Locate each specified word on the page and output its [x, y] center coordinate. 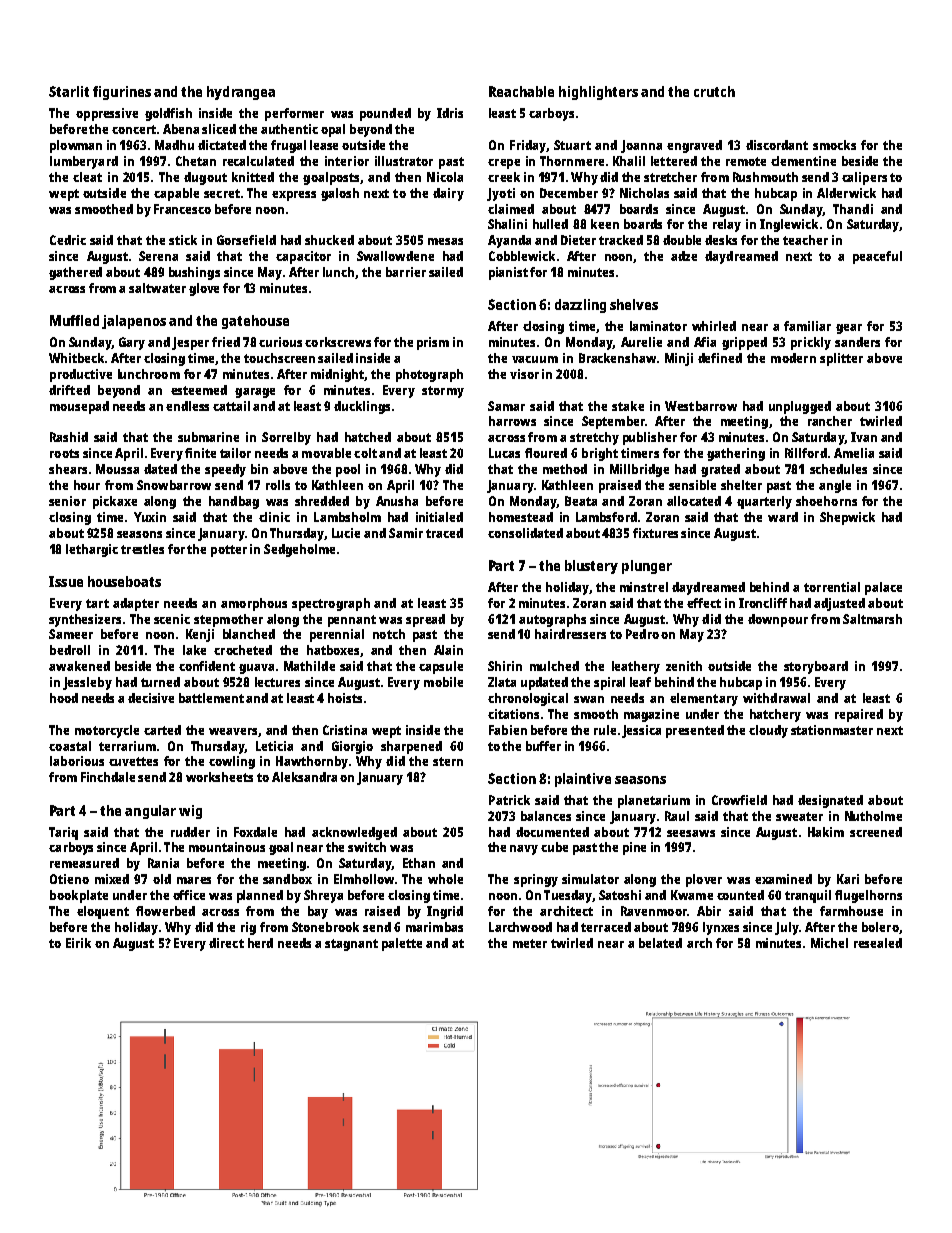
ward [783, 517]
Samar [506, 406]
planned [260, 896]
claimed [511, 209]
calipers [864, 178]
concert [134, 129]
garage [255, 393]
